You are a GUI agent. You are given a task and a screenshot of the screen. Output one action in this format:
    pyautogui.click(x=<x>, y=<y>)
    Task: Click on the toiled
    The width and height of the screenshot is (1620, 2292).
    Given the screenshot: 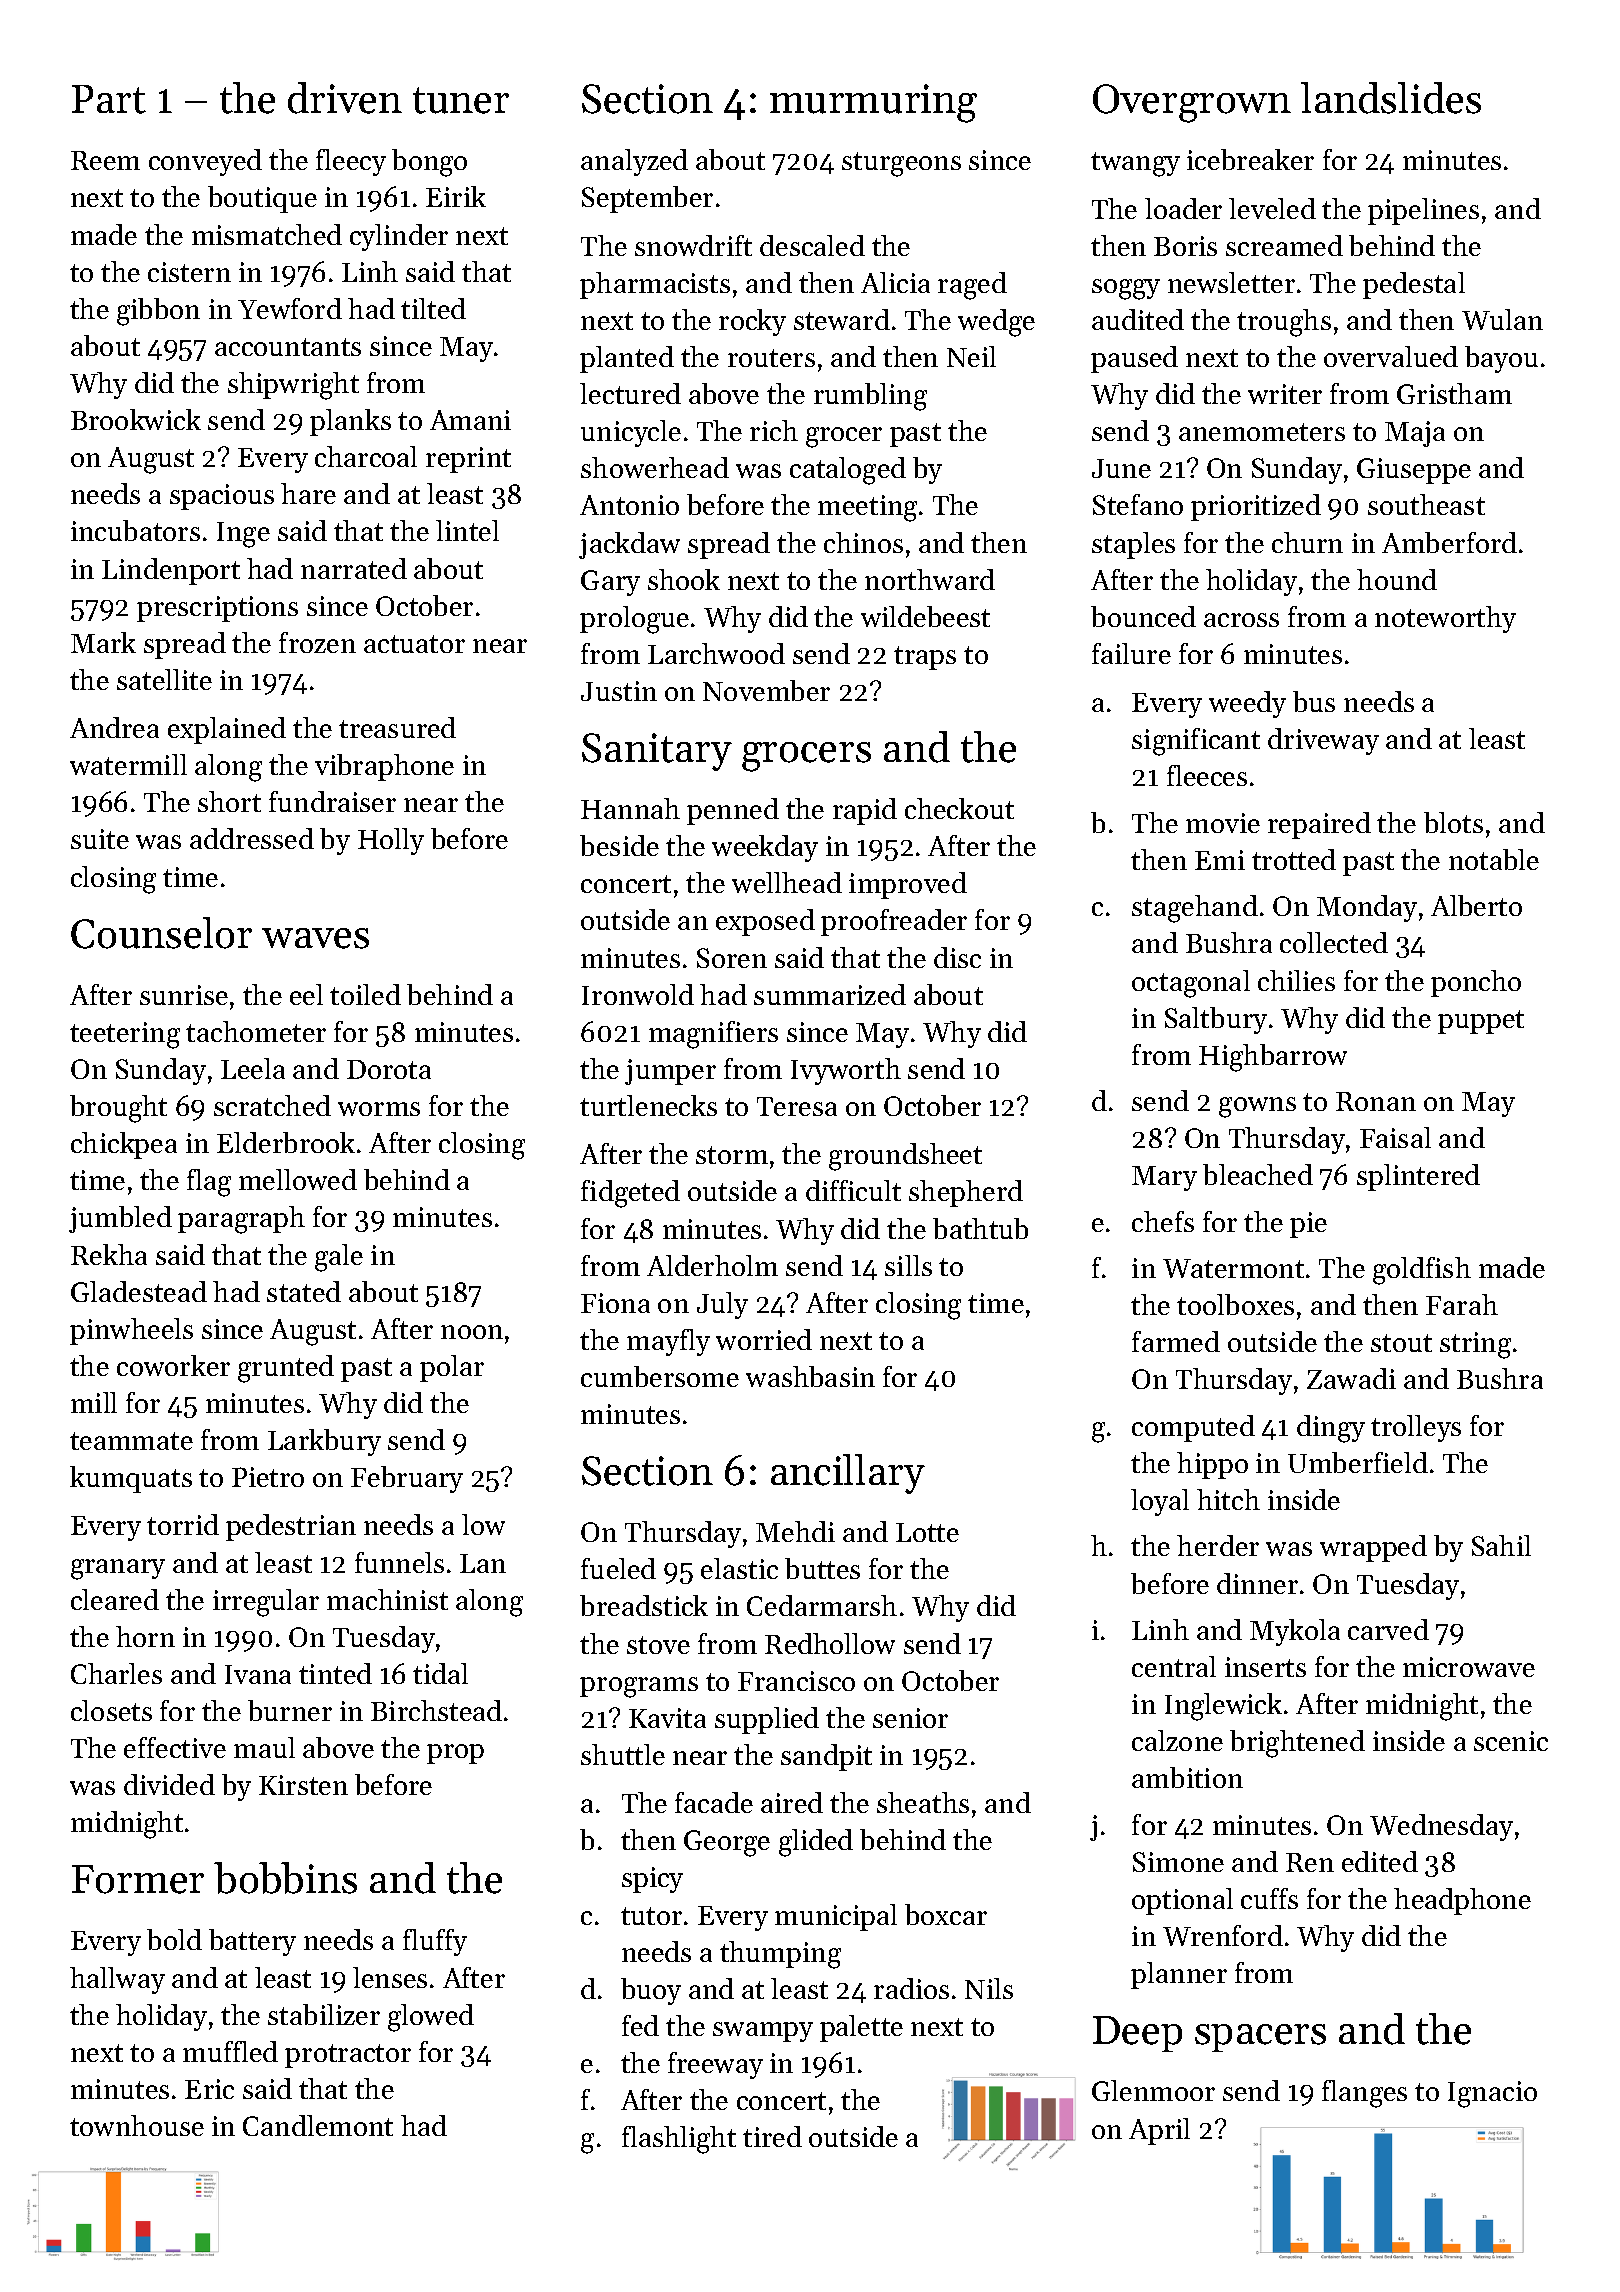 What is the action you would take?
    pyautogui.click(x=365, y=994)
